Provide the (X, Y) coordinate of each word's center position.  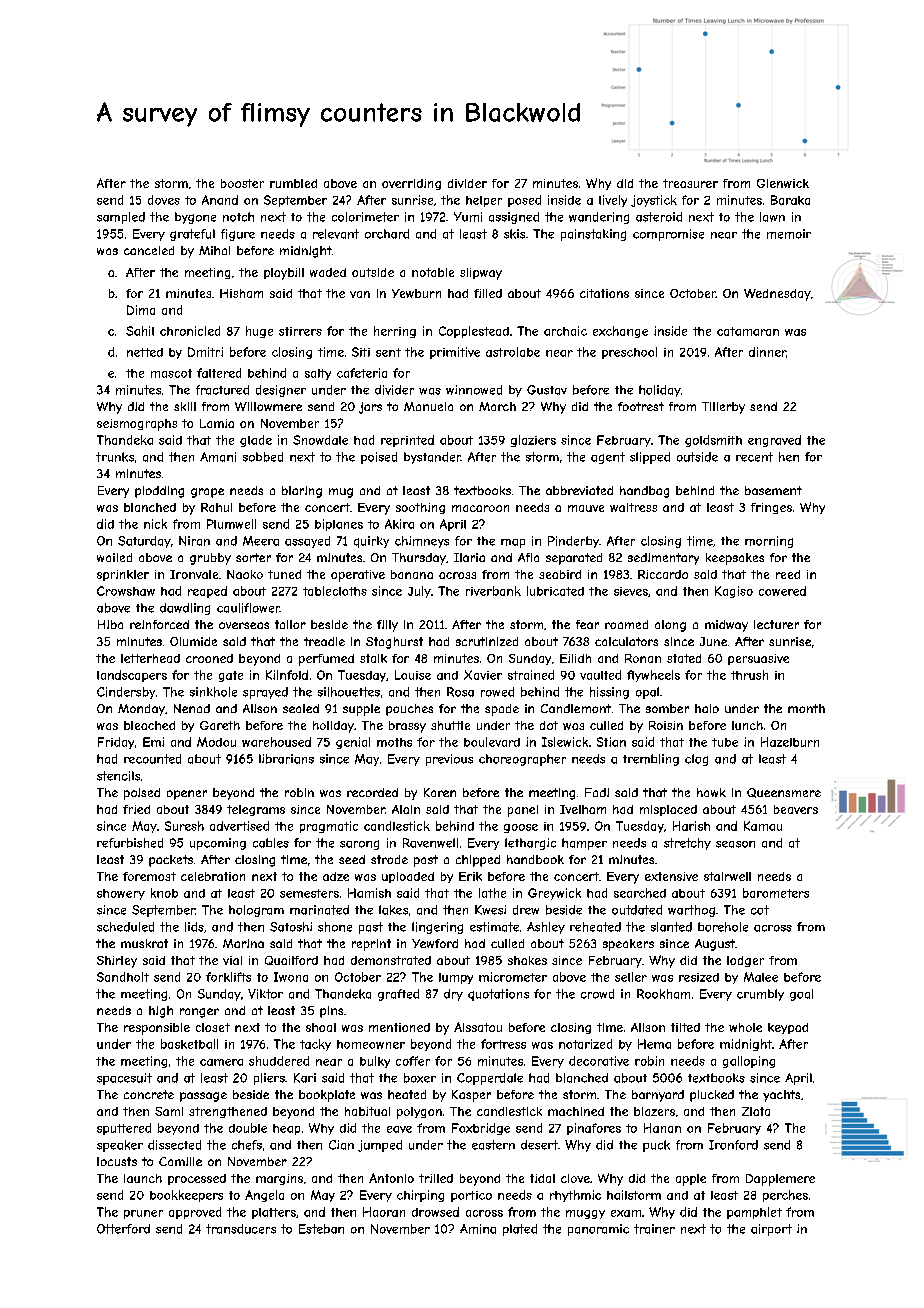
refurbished (130, 843)
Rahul (216, 507)
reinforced (159, 624)
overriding (411, 184)
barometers (776, 893)
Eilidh (575, 658)
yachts (781, 1096)
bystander (432, 458)
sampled (121, 218)
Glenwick (783, 183)
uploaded (408, 877)
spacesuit (124, 1079)
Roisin (666, 725)
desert (539, 1145)
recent (754, 457)
